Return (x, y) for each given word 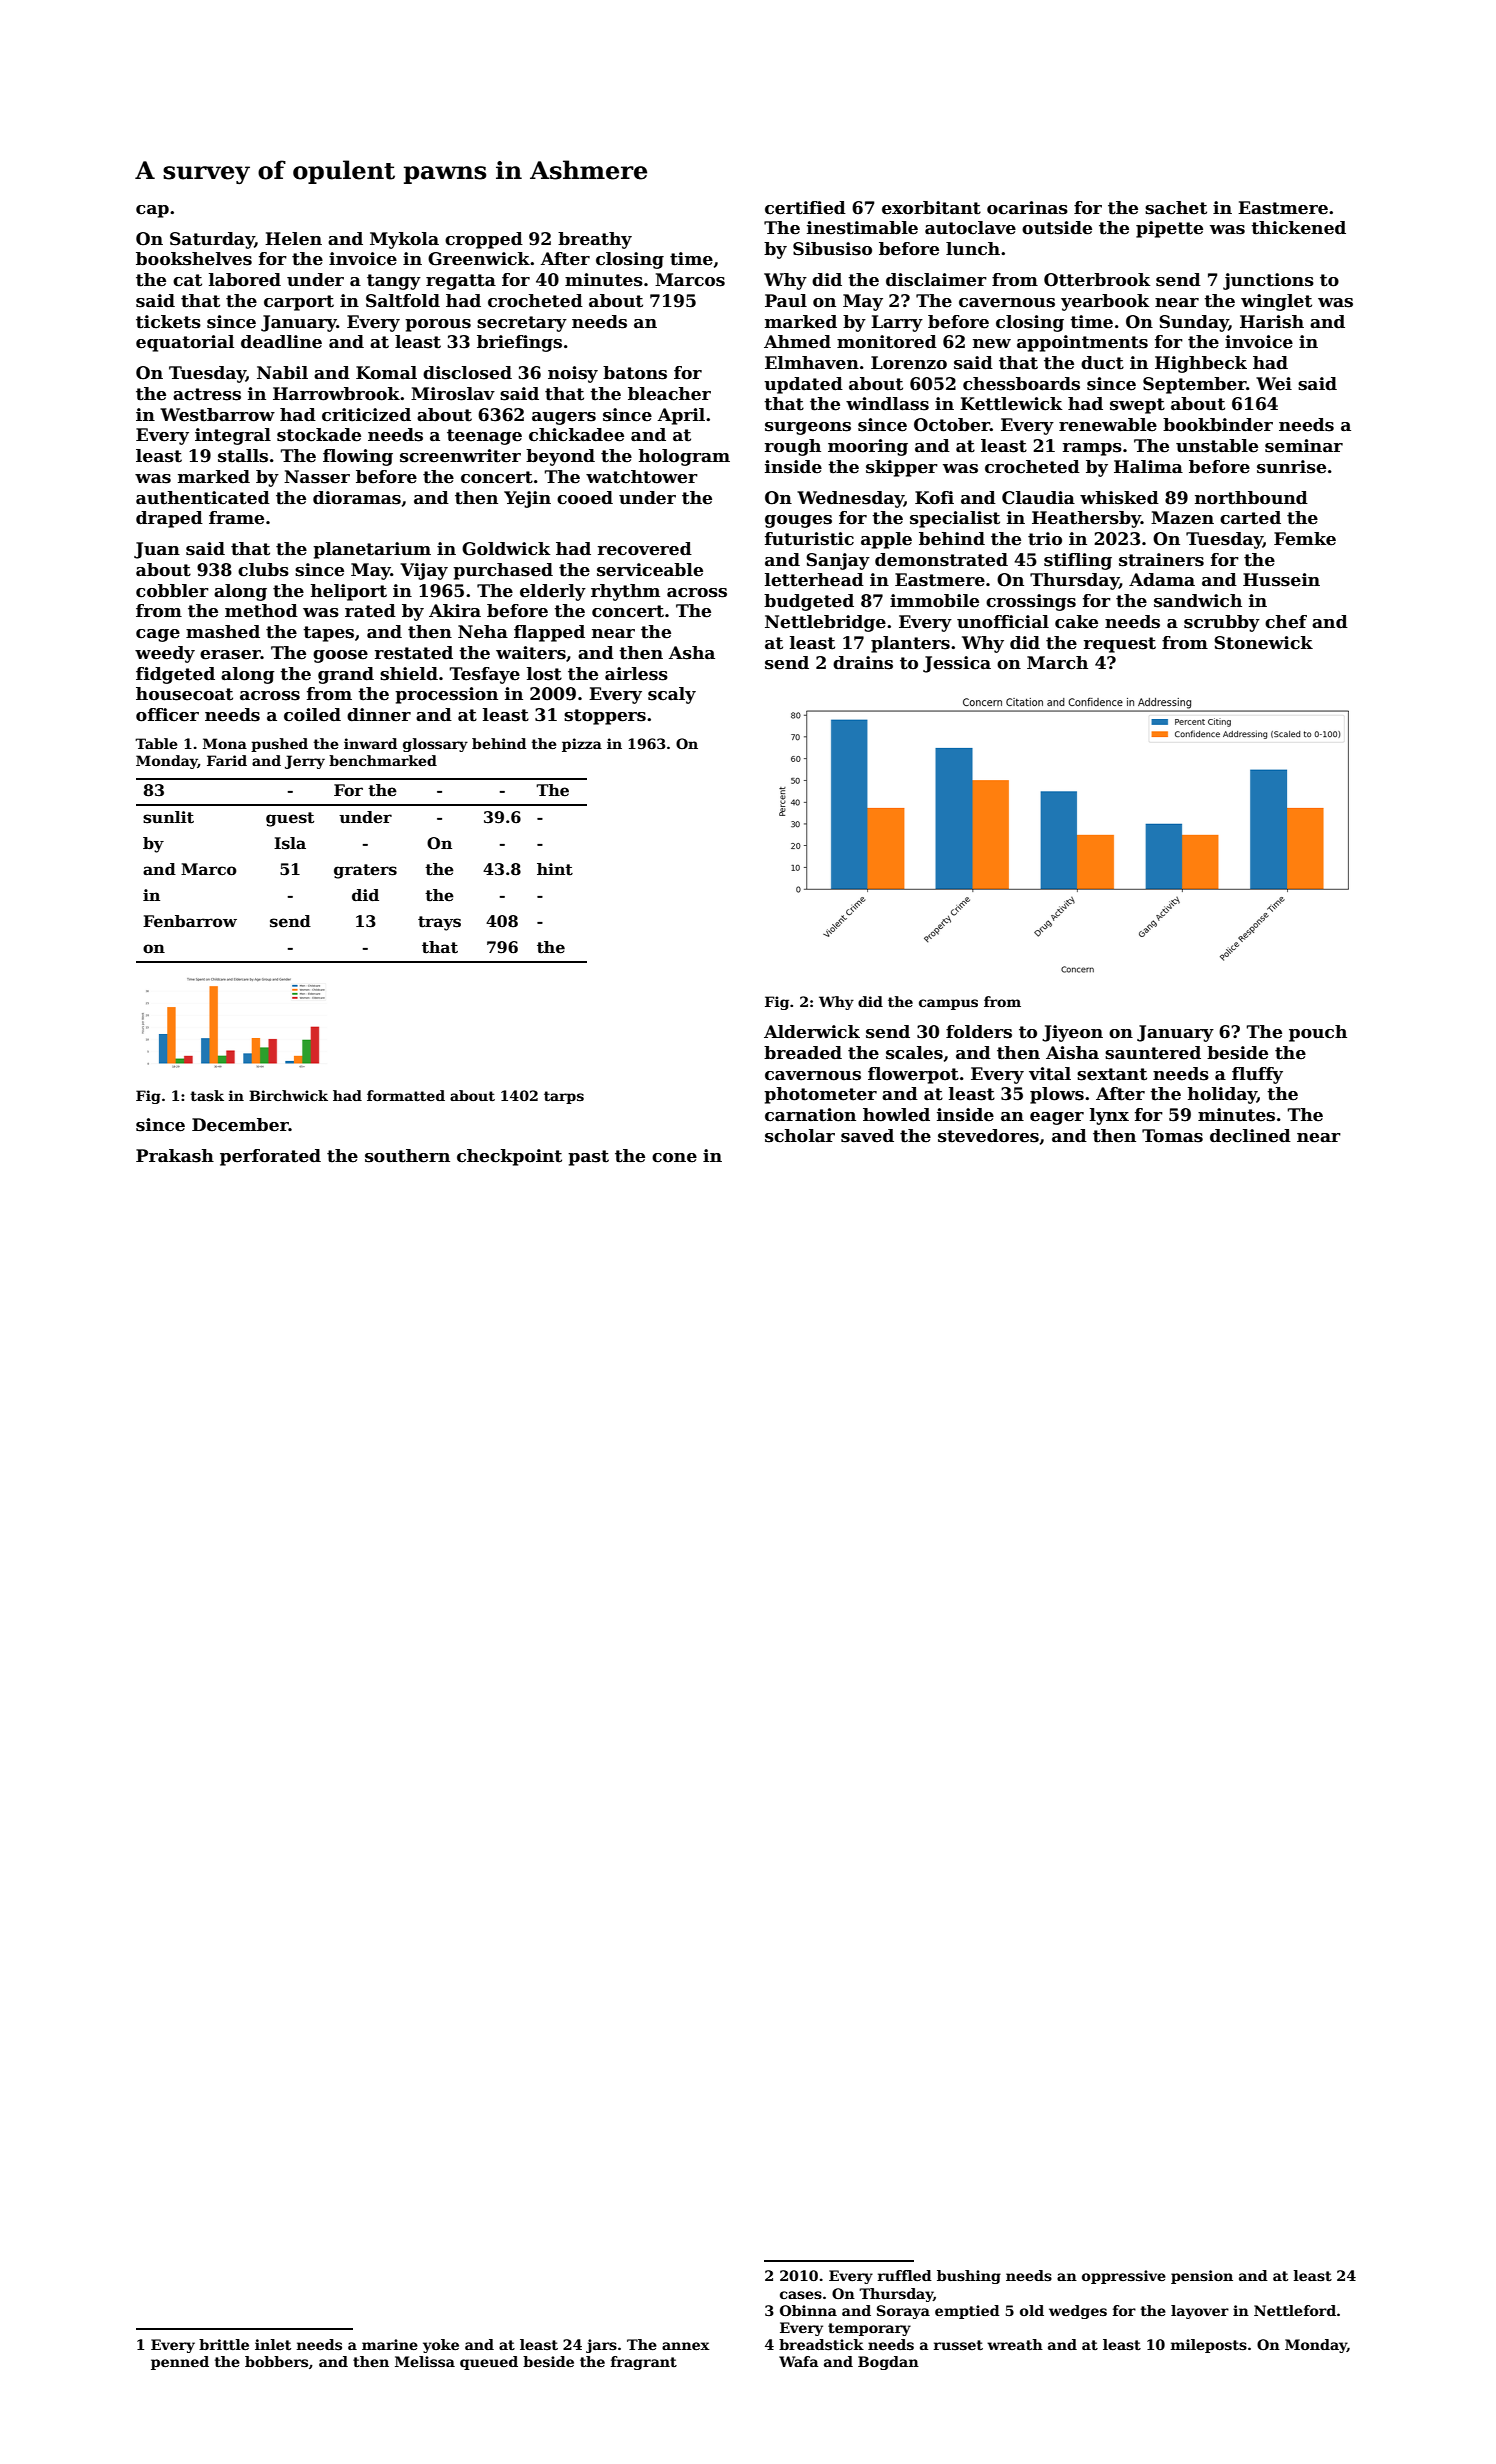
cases (801, 2295)
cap (152, 211)
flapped (549, 633)
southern (407, 1156)
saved (867, 1136)
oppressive (1124, 2277)
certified (805, 208)
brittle (224, 2344)
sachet (1176, 208)
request (1120, 645)
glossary (435, 745)
